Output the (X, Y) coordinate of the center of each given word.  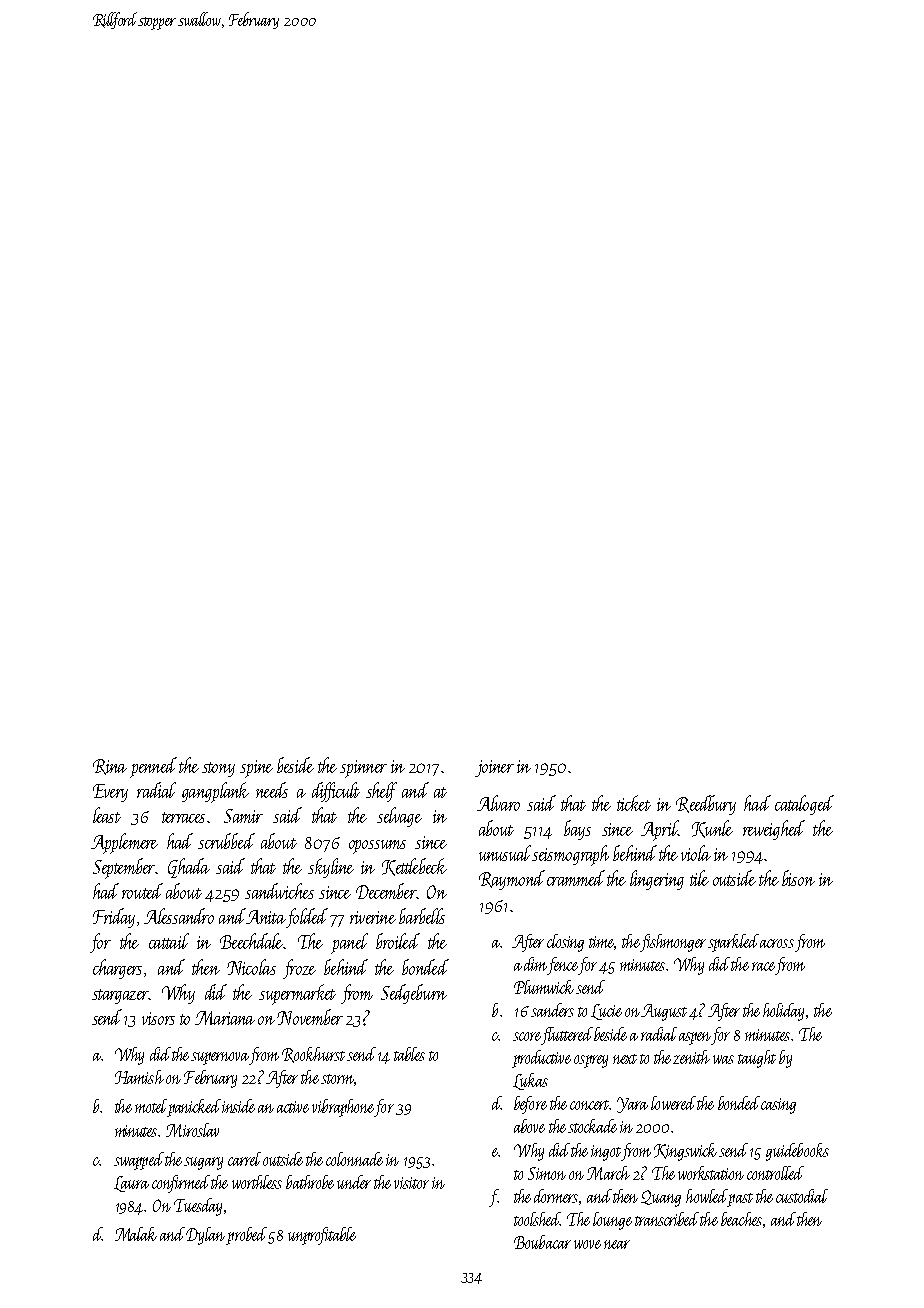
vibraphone (343, 1108)
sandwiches (279, 891)
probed (246, 1236)
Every (110, 793)
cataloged (804, 805)
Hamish (139, 1077)
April (659, 830)
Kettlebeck (414, 867)
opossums (377, 847)
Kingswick (685, 1152)
